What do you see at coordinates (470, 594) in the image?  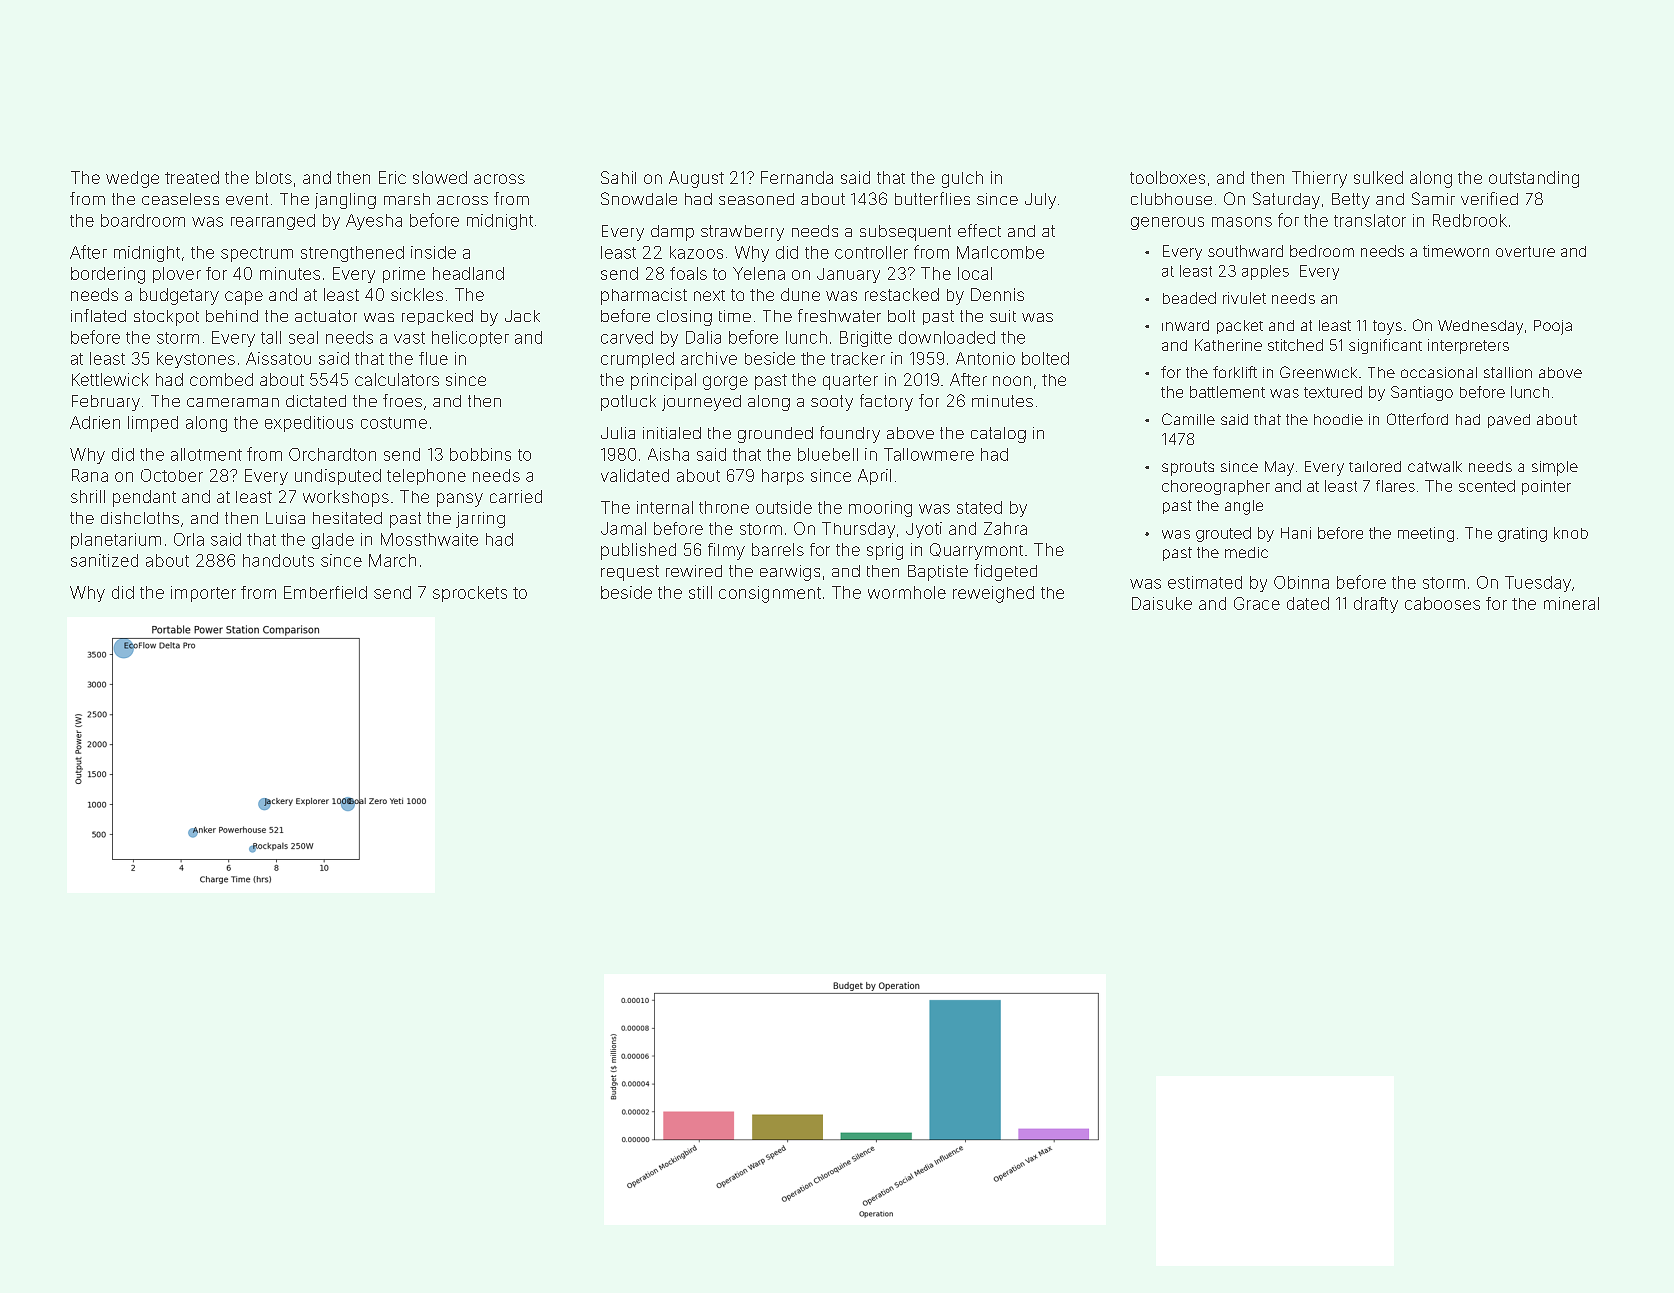 I see `sprockets` at bounding box center [470, 594].
